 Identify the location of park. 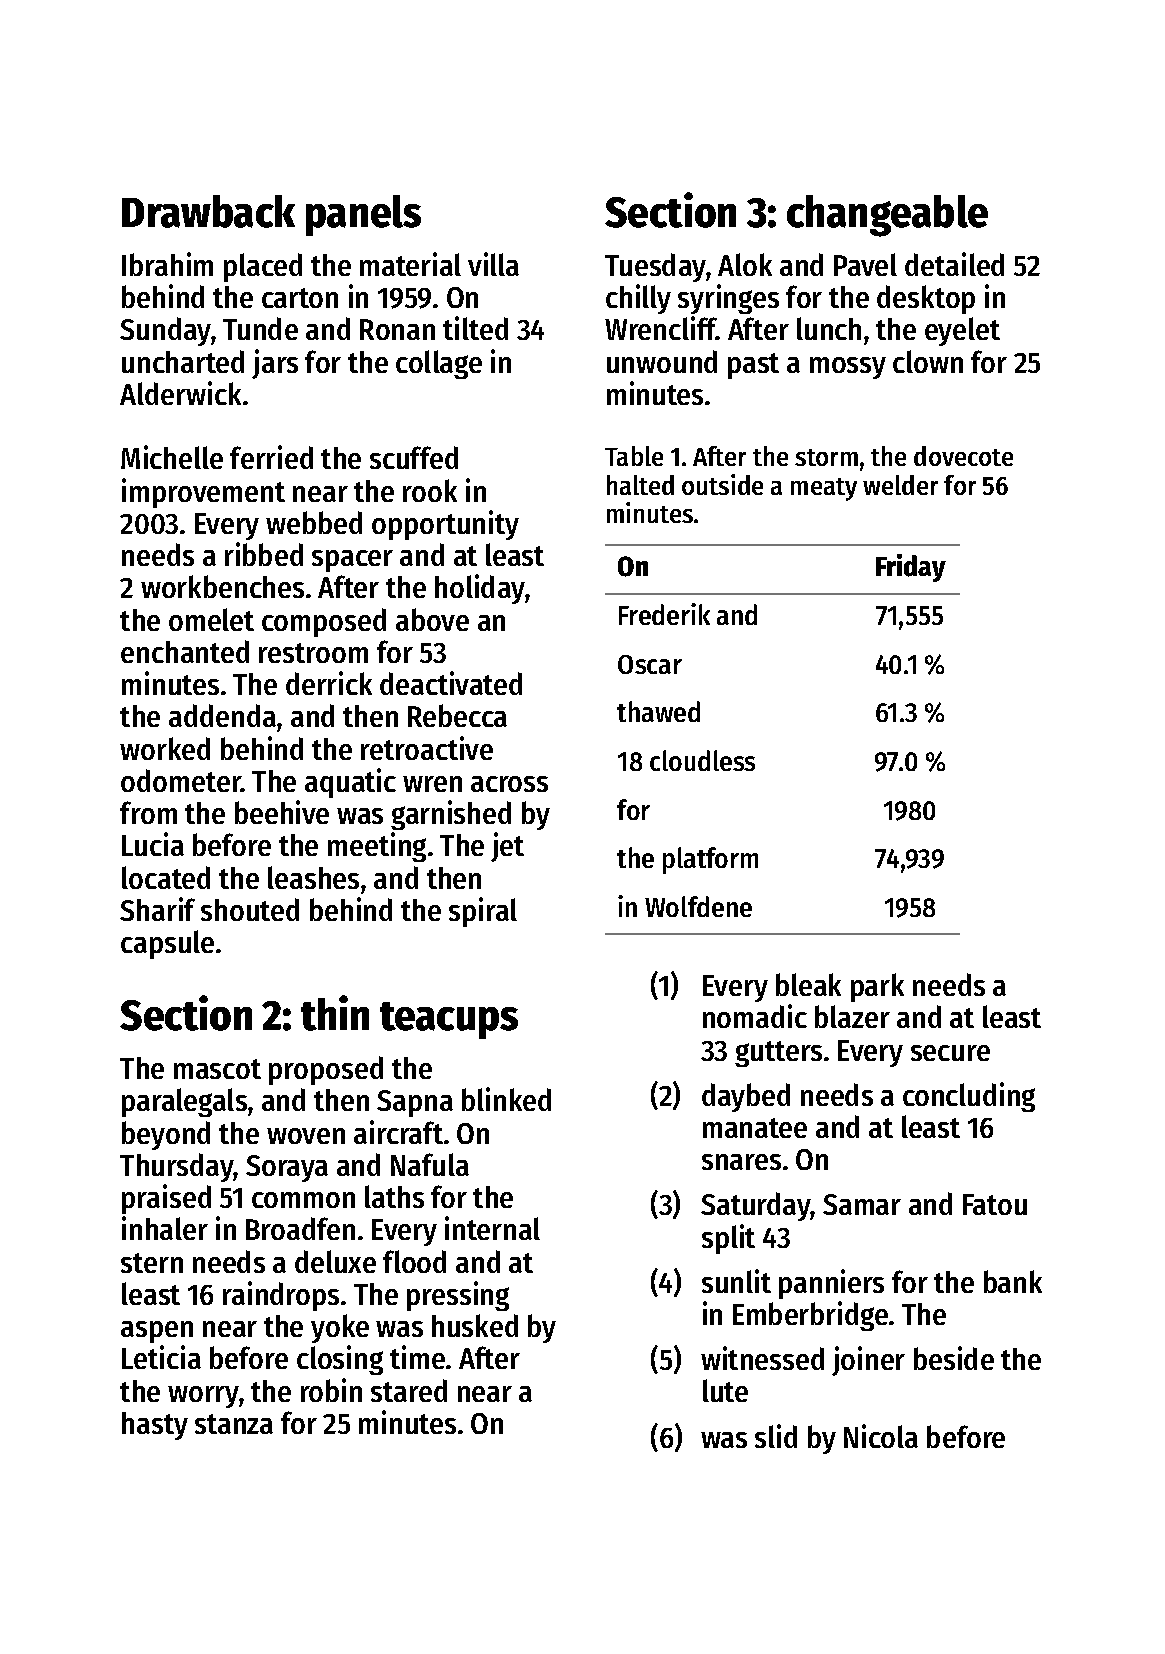
(877, 987).
